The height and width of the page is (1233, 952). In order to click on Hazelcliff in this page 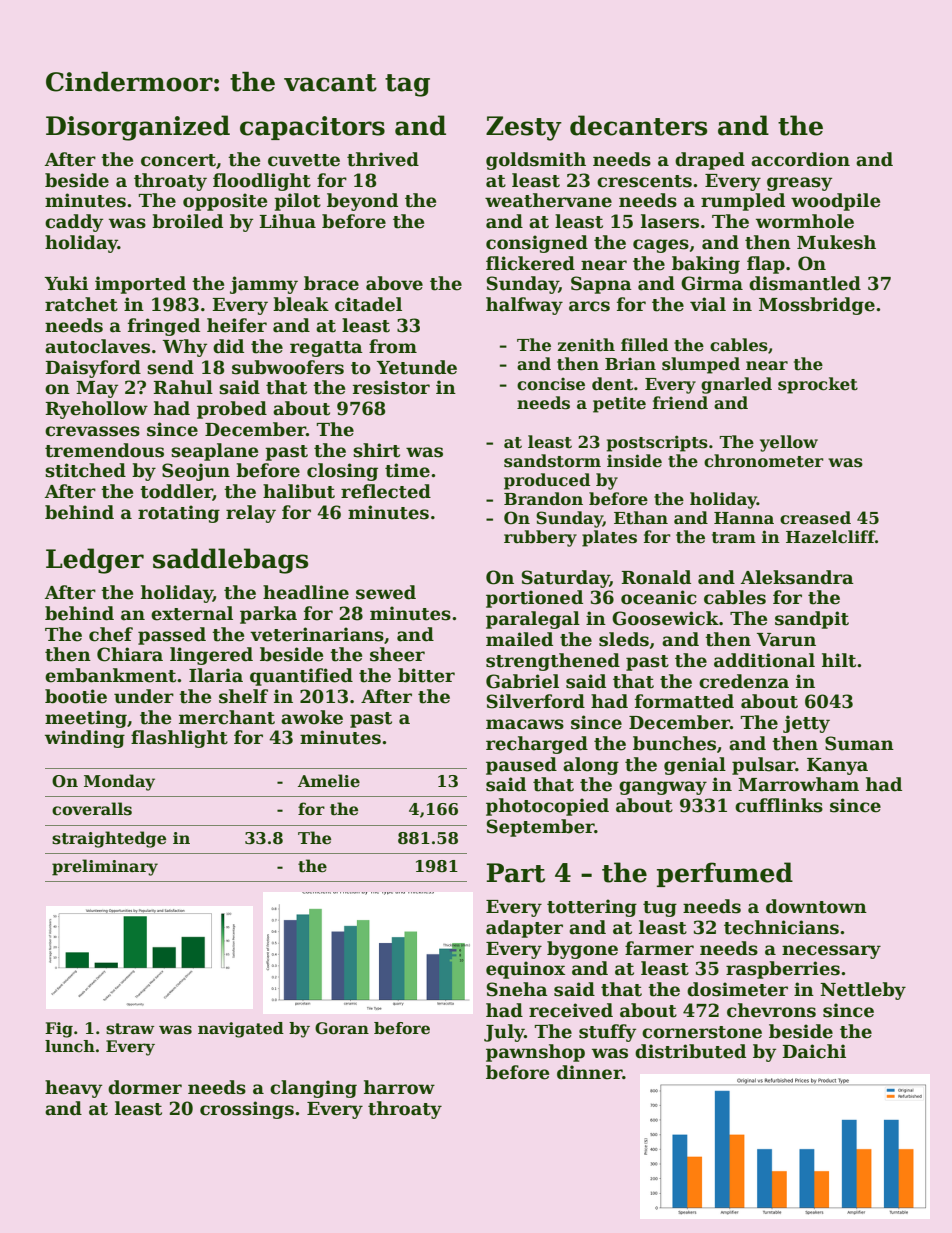, I will do `click(830, 537)`.
